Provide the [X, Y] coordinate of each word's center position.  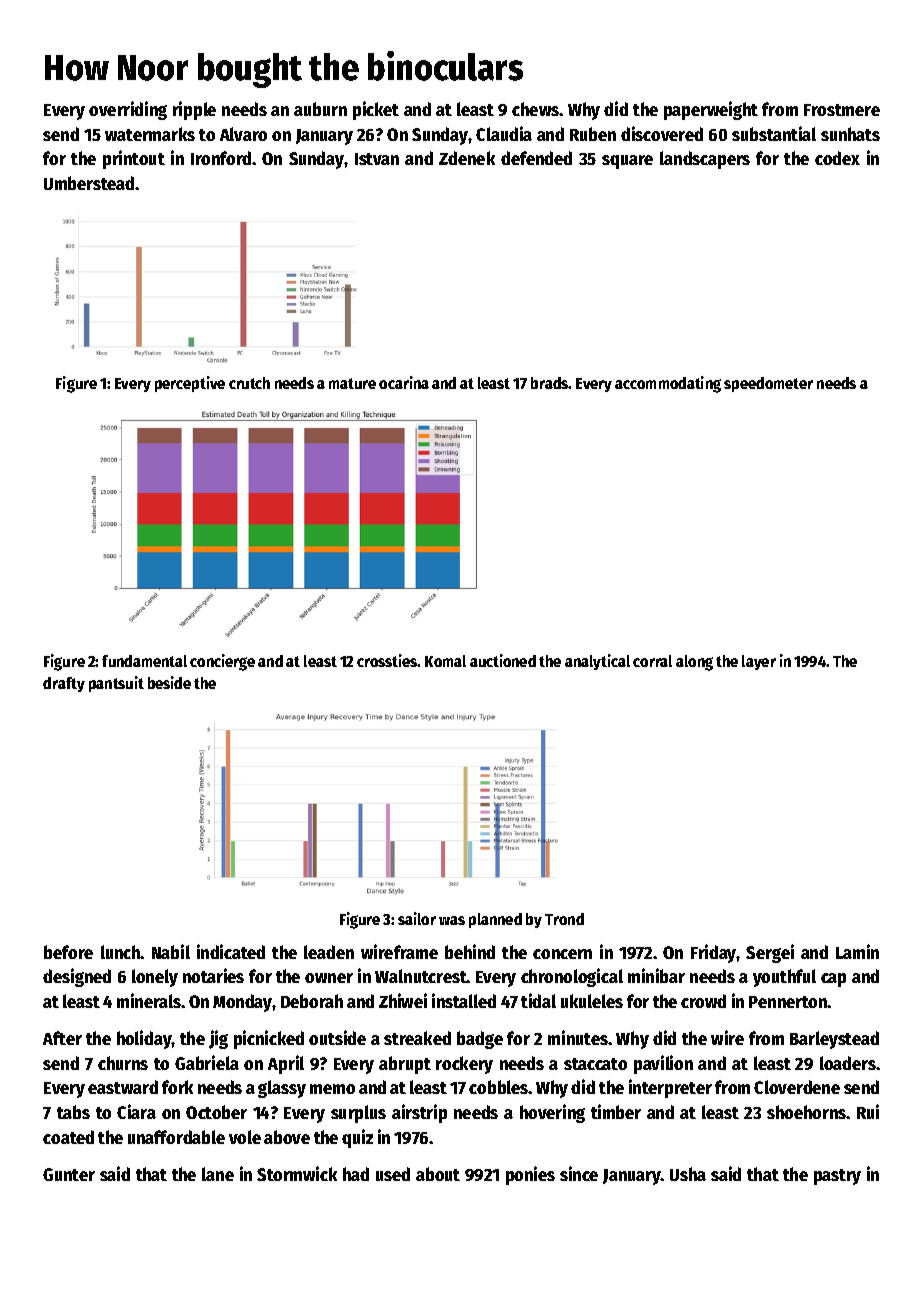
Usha [688, 1174]
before [68, 952]
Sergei [770, 953]
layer [759, 662]
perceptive [190, 384]
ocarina [404, 382]
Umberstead [89, 183]
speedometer [768, 384]
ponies [530, 1175]
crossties [387, 660]
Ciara [136, 1111]
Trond [564, 919]
